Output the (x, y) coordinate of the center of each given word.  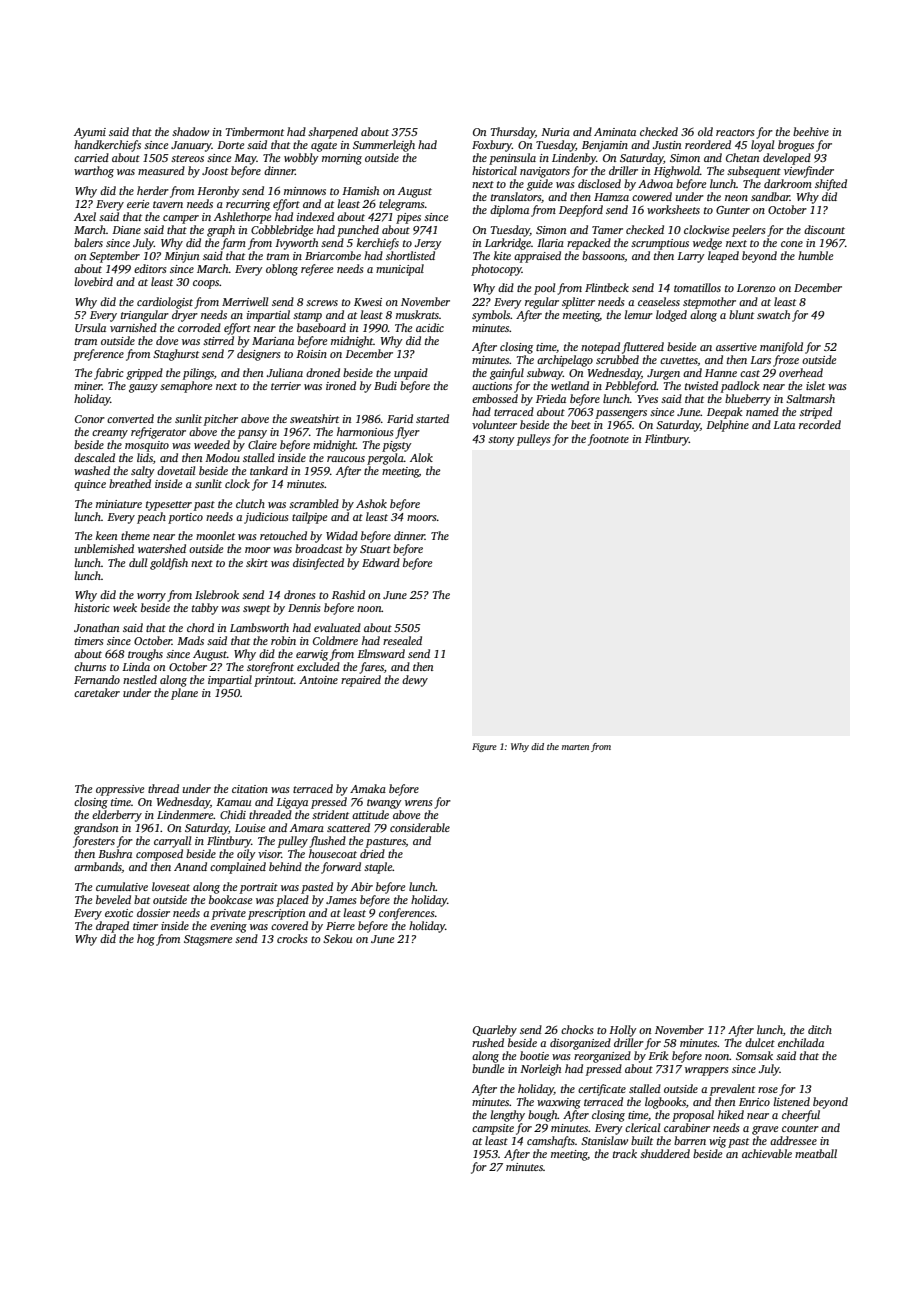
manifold (781, 348)
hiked (731, 1114)
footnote (608, 440)
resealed (402, 640)
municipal (400, 270)
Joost (215, 171)
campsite (493, 1129)
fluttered (643, 348)
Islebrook (217, 594)
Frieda (551, 398)
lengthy (507, 1116)
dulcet (760, 1042)
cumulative (122, 886)
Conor (90, 419)
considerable (420, 827)
